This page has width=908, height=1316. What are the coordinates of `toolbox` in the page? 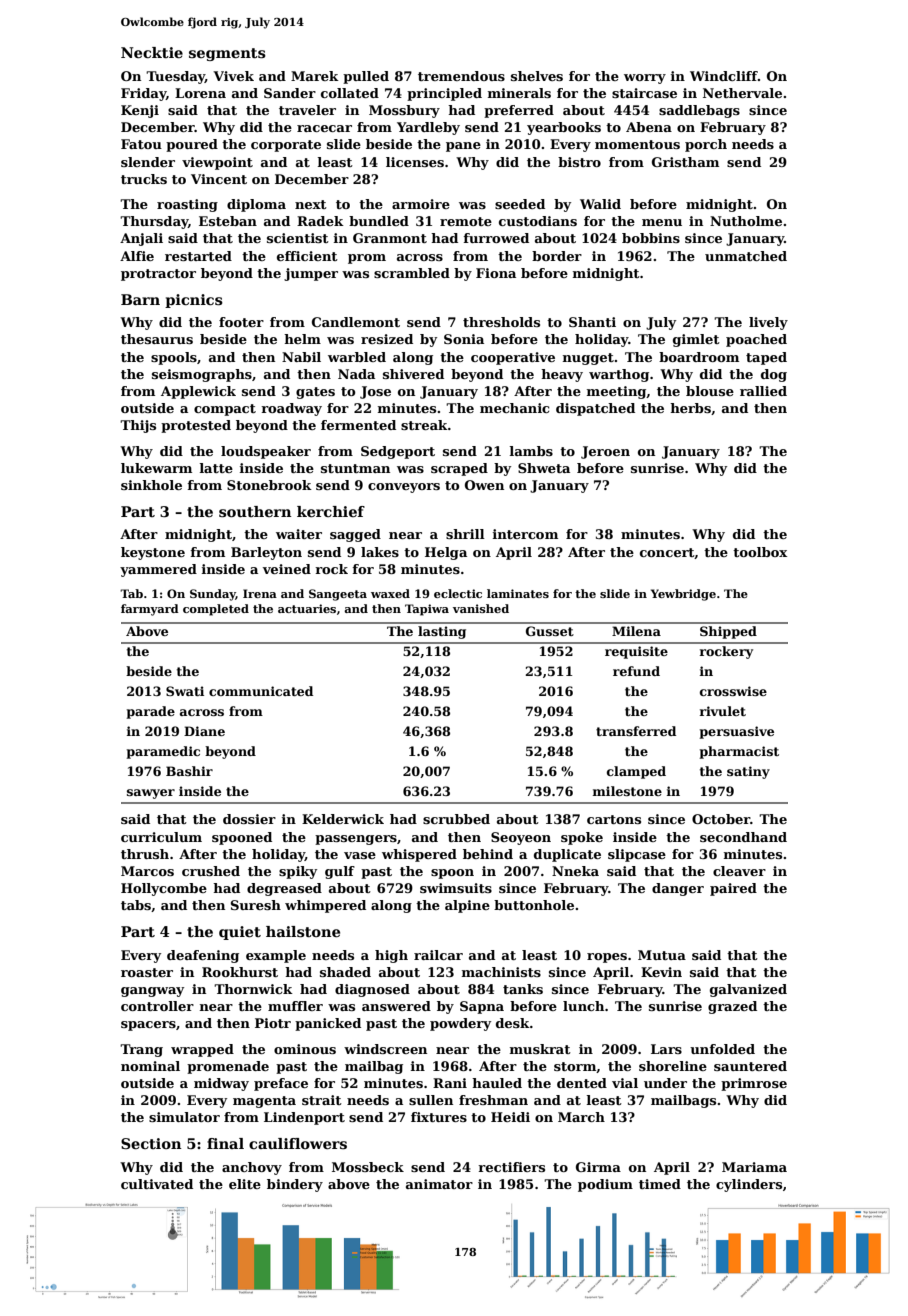 It's located at (760, 552).
